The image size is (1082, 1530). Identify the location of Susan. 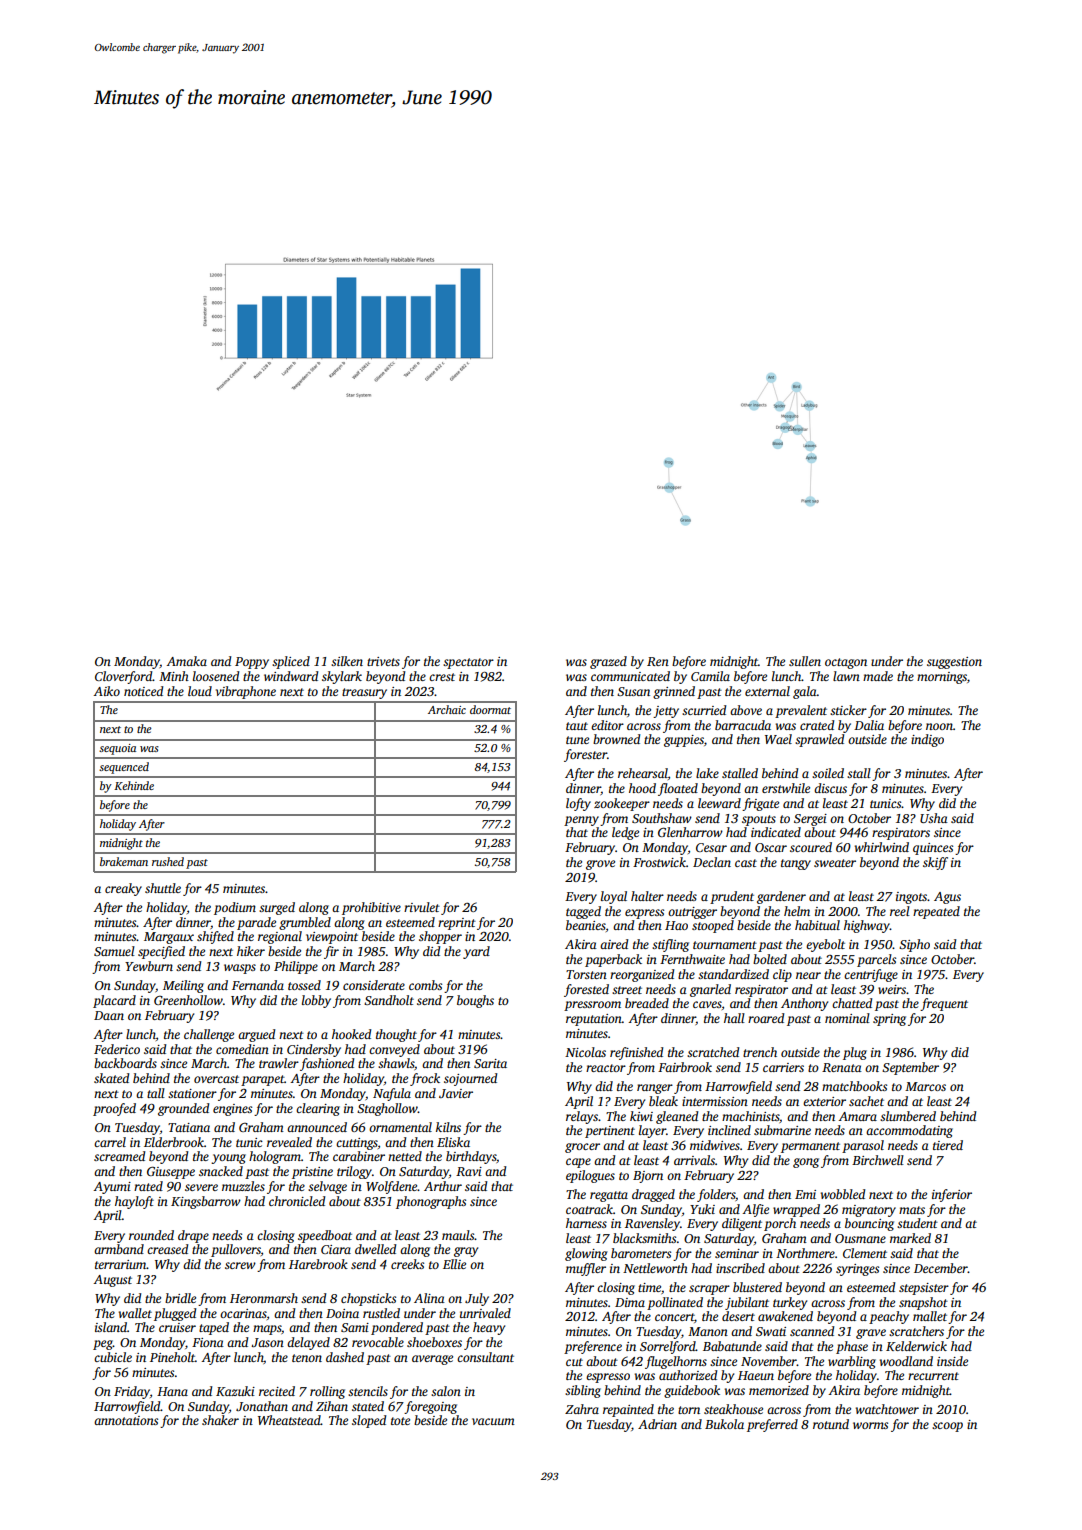
(633, 691).
